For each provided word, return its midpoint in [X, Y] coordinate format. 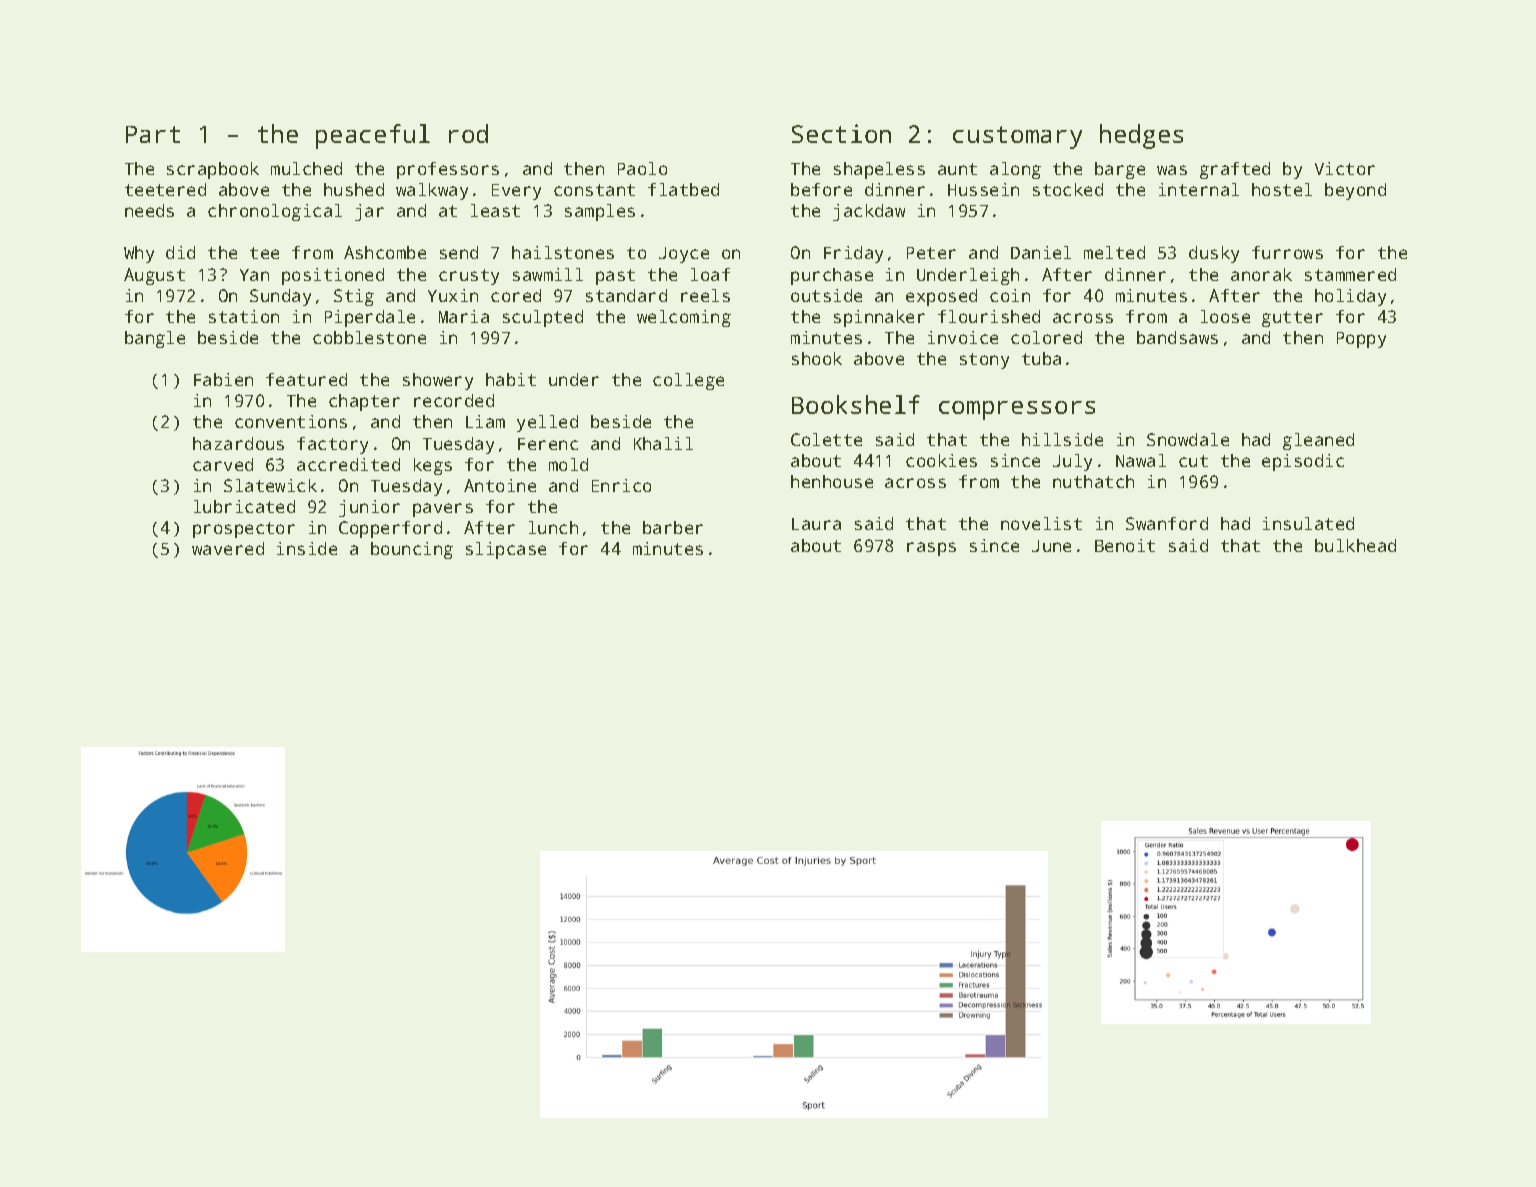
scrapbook [213, 170]
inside [307, 548]
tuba [1041, 358]
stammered [1350, 274]
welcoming [684, 318]
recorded [454, 400]
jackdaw [869, 212]
